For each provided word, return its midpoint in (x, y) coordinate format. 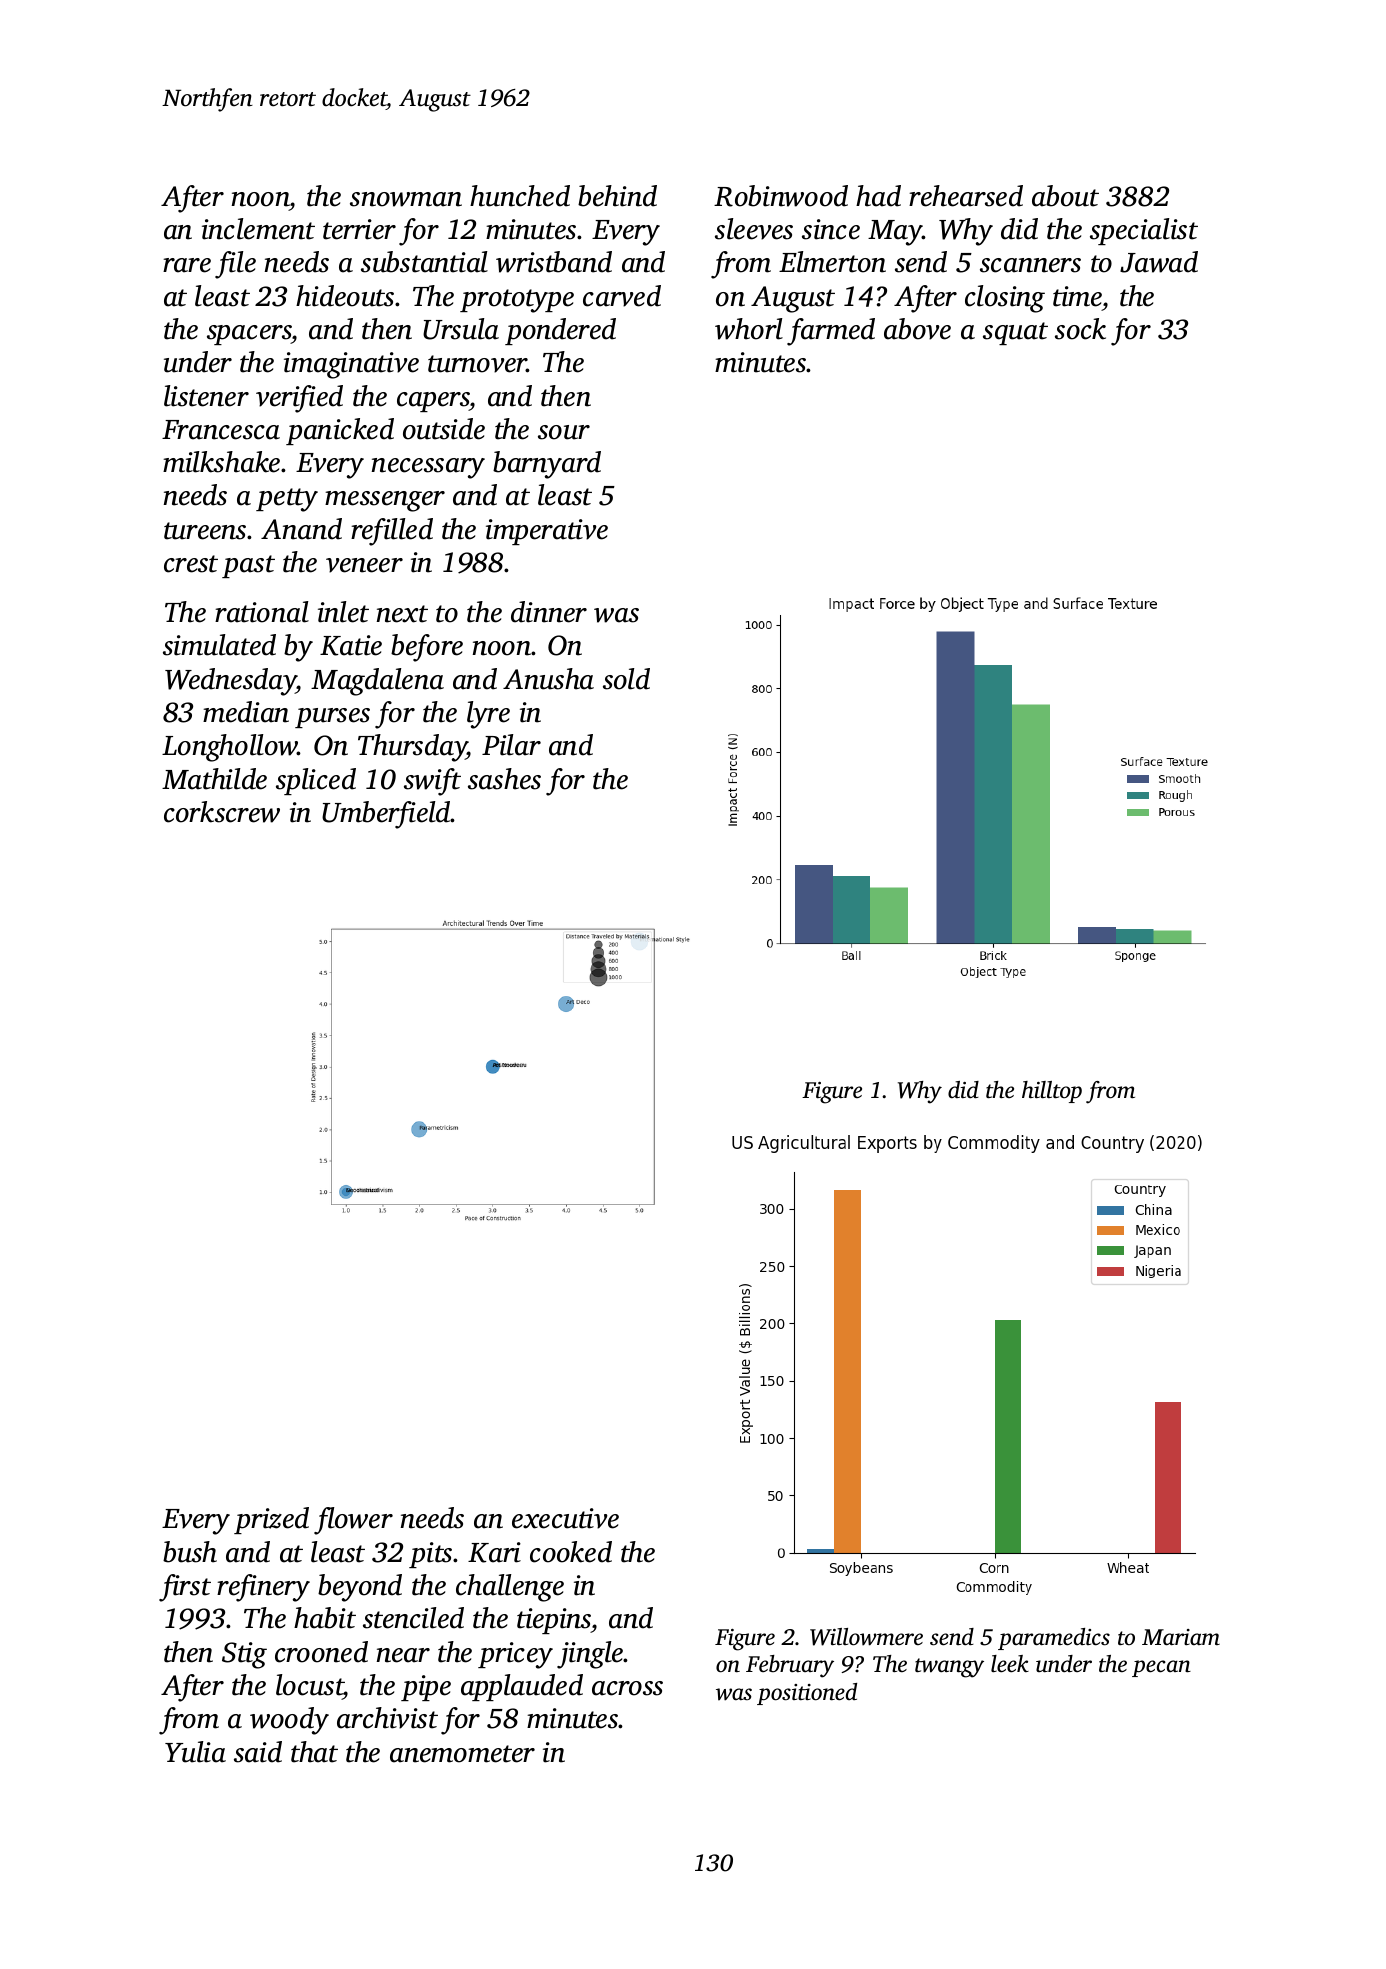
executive (565, 1518)
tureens (205, 531)
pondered (560, 331)
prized (271, 1520)
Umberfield (386, 815)
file (235, 265)
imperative (547, 532)
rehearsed (966, 196)
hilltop (1052, 1092)
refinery (263, 1588)
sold (626, 679)
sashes (504, 779)
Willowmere (866, 1637)
